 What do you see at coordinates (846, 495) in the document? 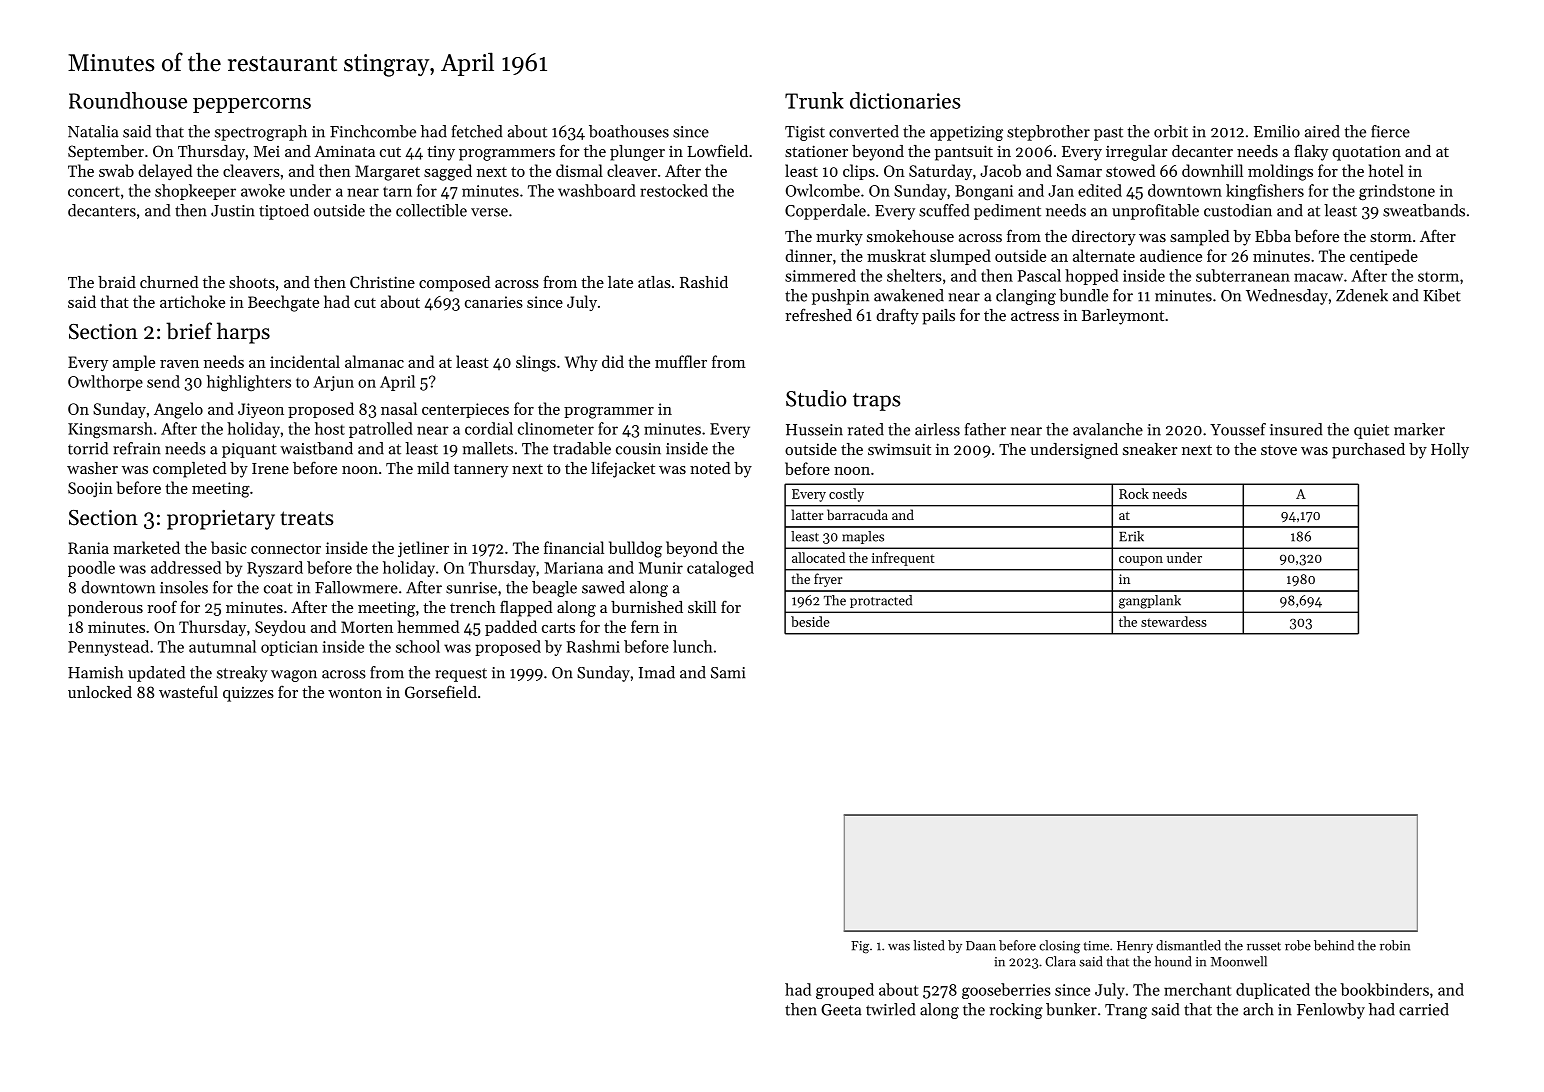
I see `costly` at bounding box center [846, 495].
